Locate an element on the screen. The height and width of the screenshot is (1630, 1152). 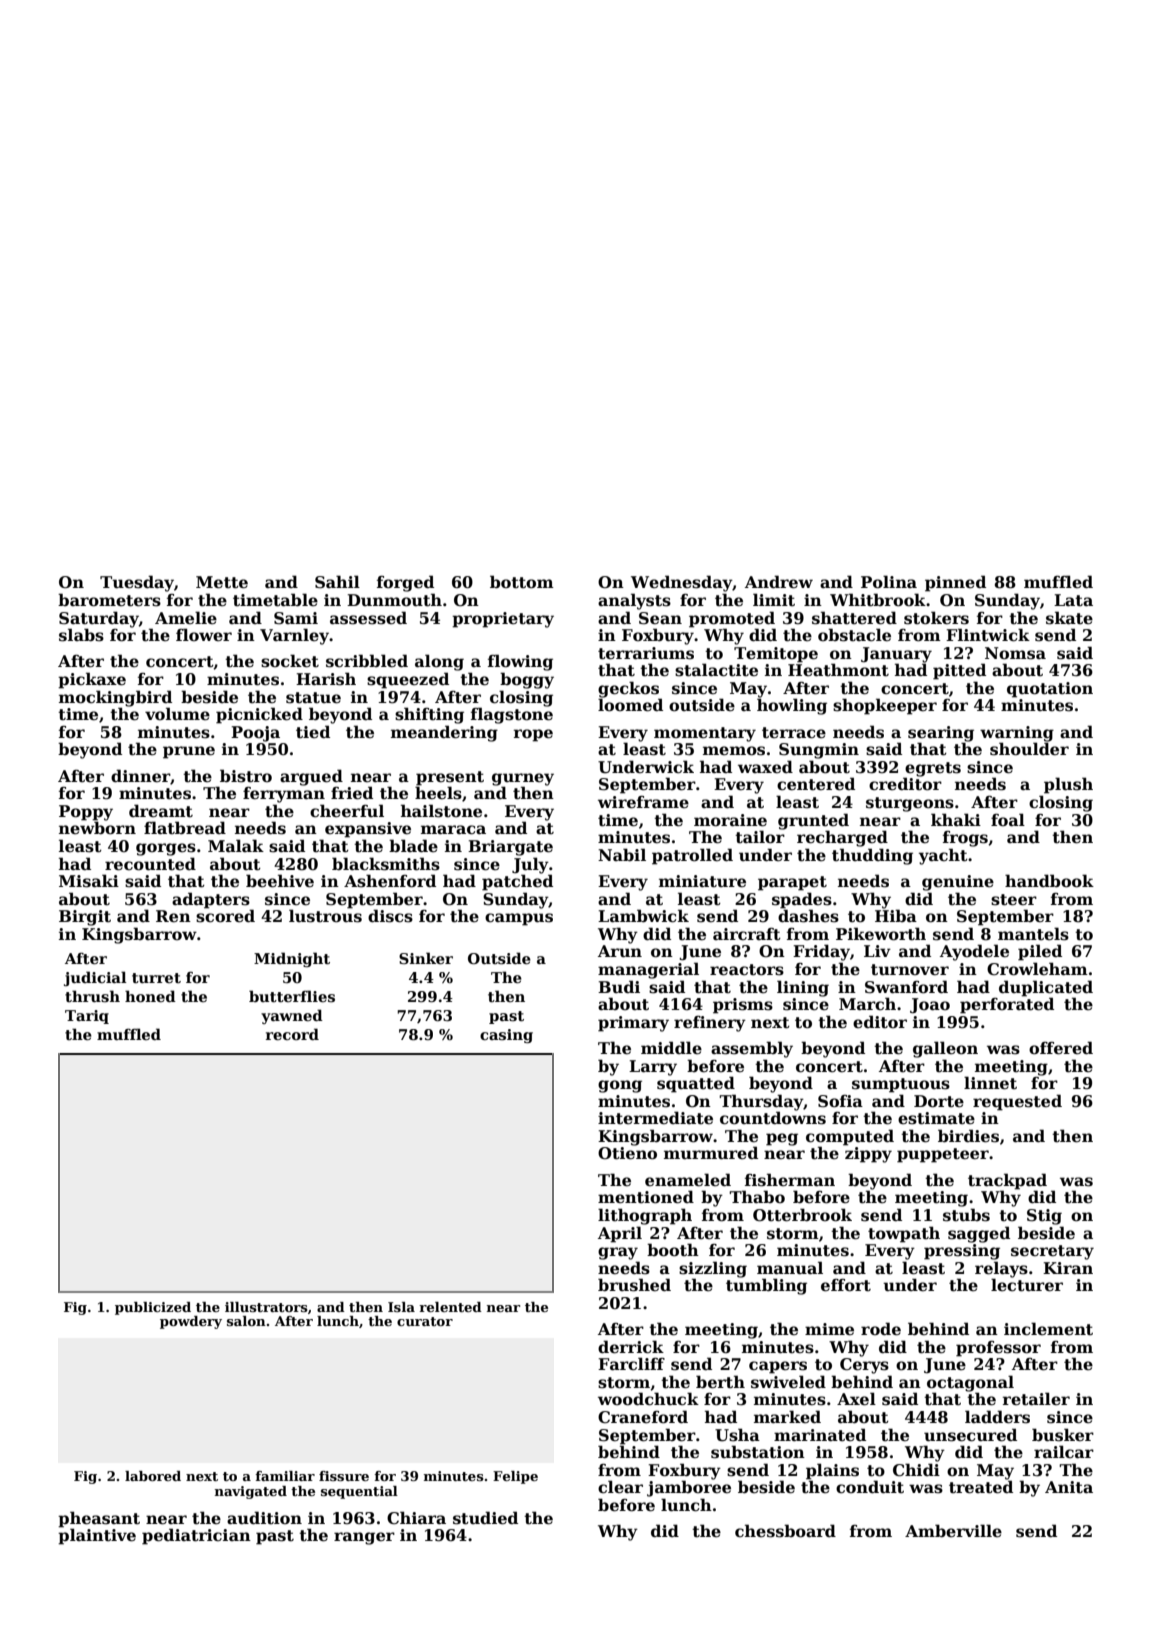
curator is located at coordinates (425, 1321).
